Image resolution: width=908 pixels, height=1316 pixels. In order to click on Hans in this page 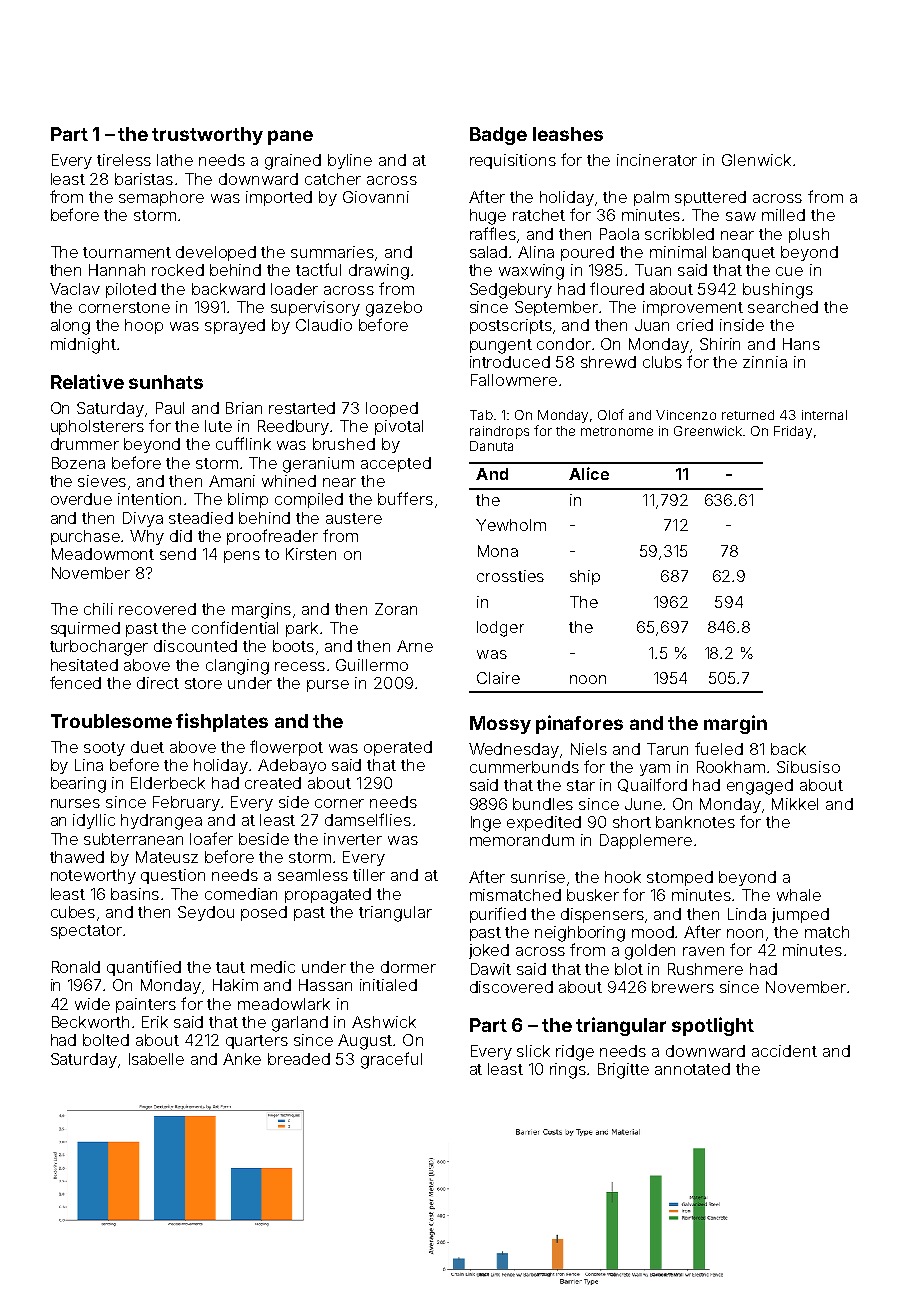, I will do `click(801, 344)`.
